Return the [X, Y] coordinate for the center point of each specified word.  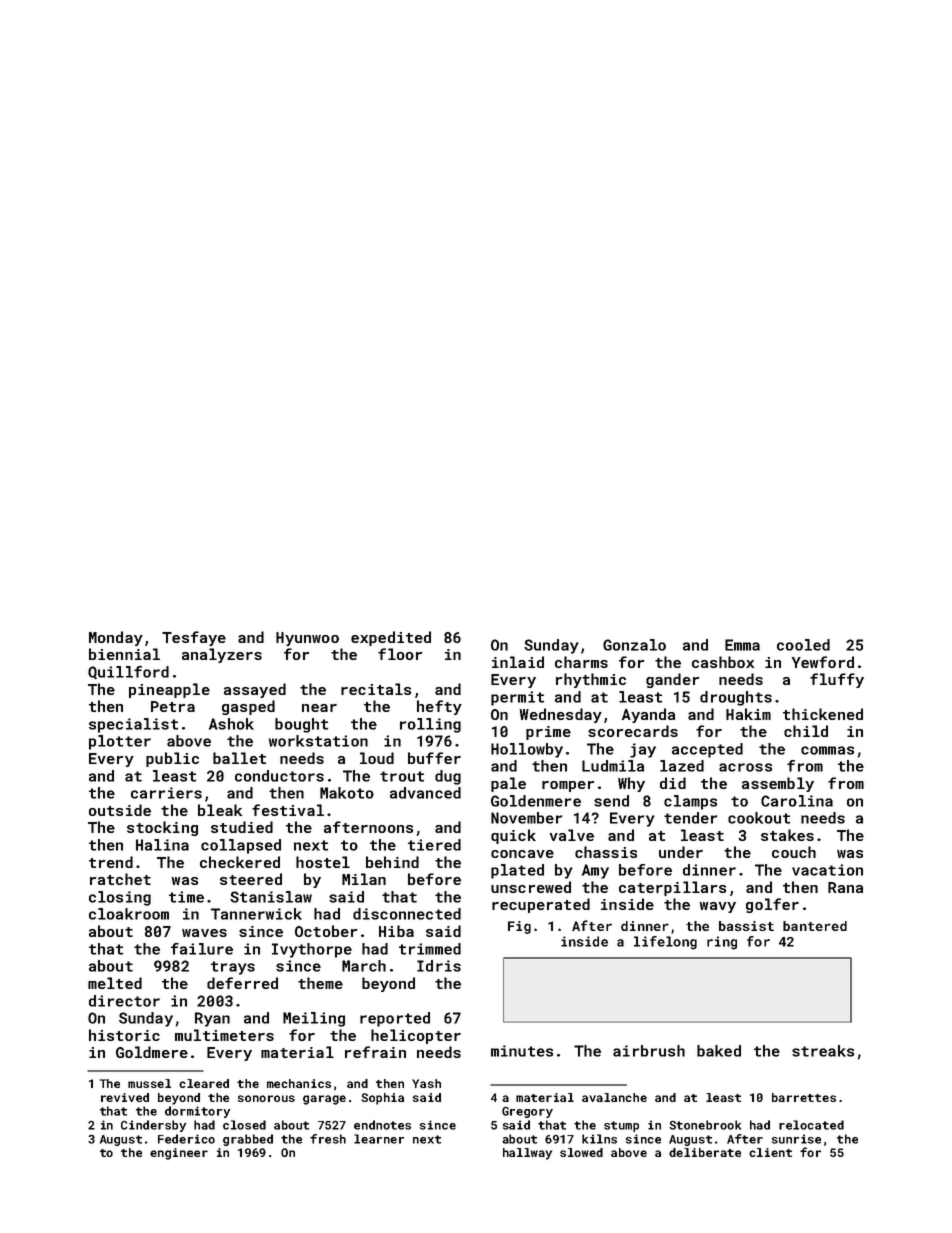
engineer [179, 1154]
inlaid [518, 662]
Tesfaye [194, 638]
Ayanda [648, 715]
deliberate [705, 1152]
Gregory [527, 1112]
